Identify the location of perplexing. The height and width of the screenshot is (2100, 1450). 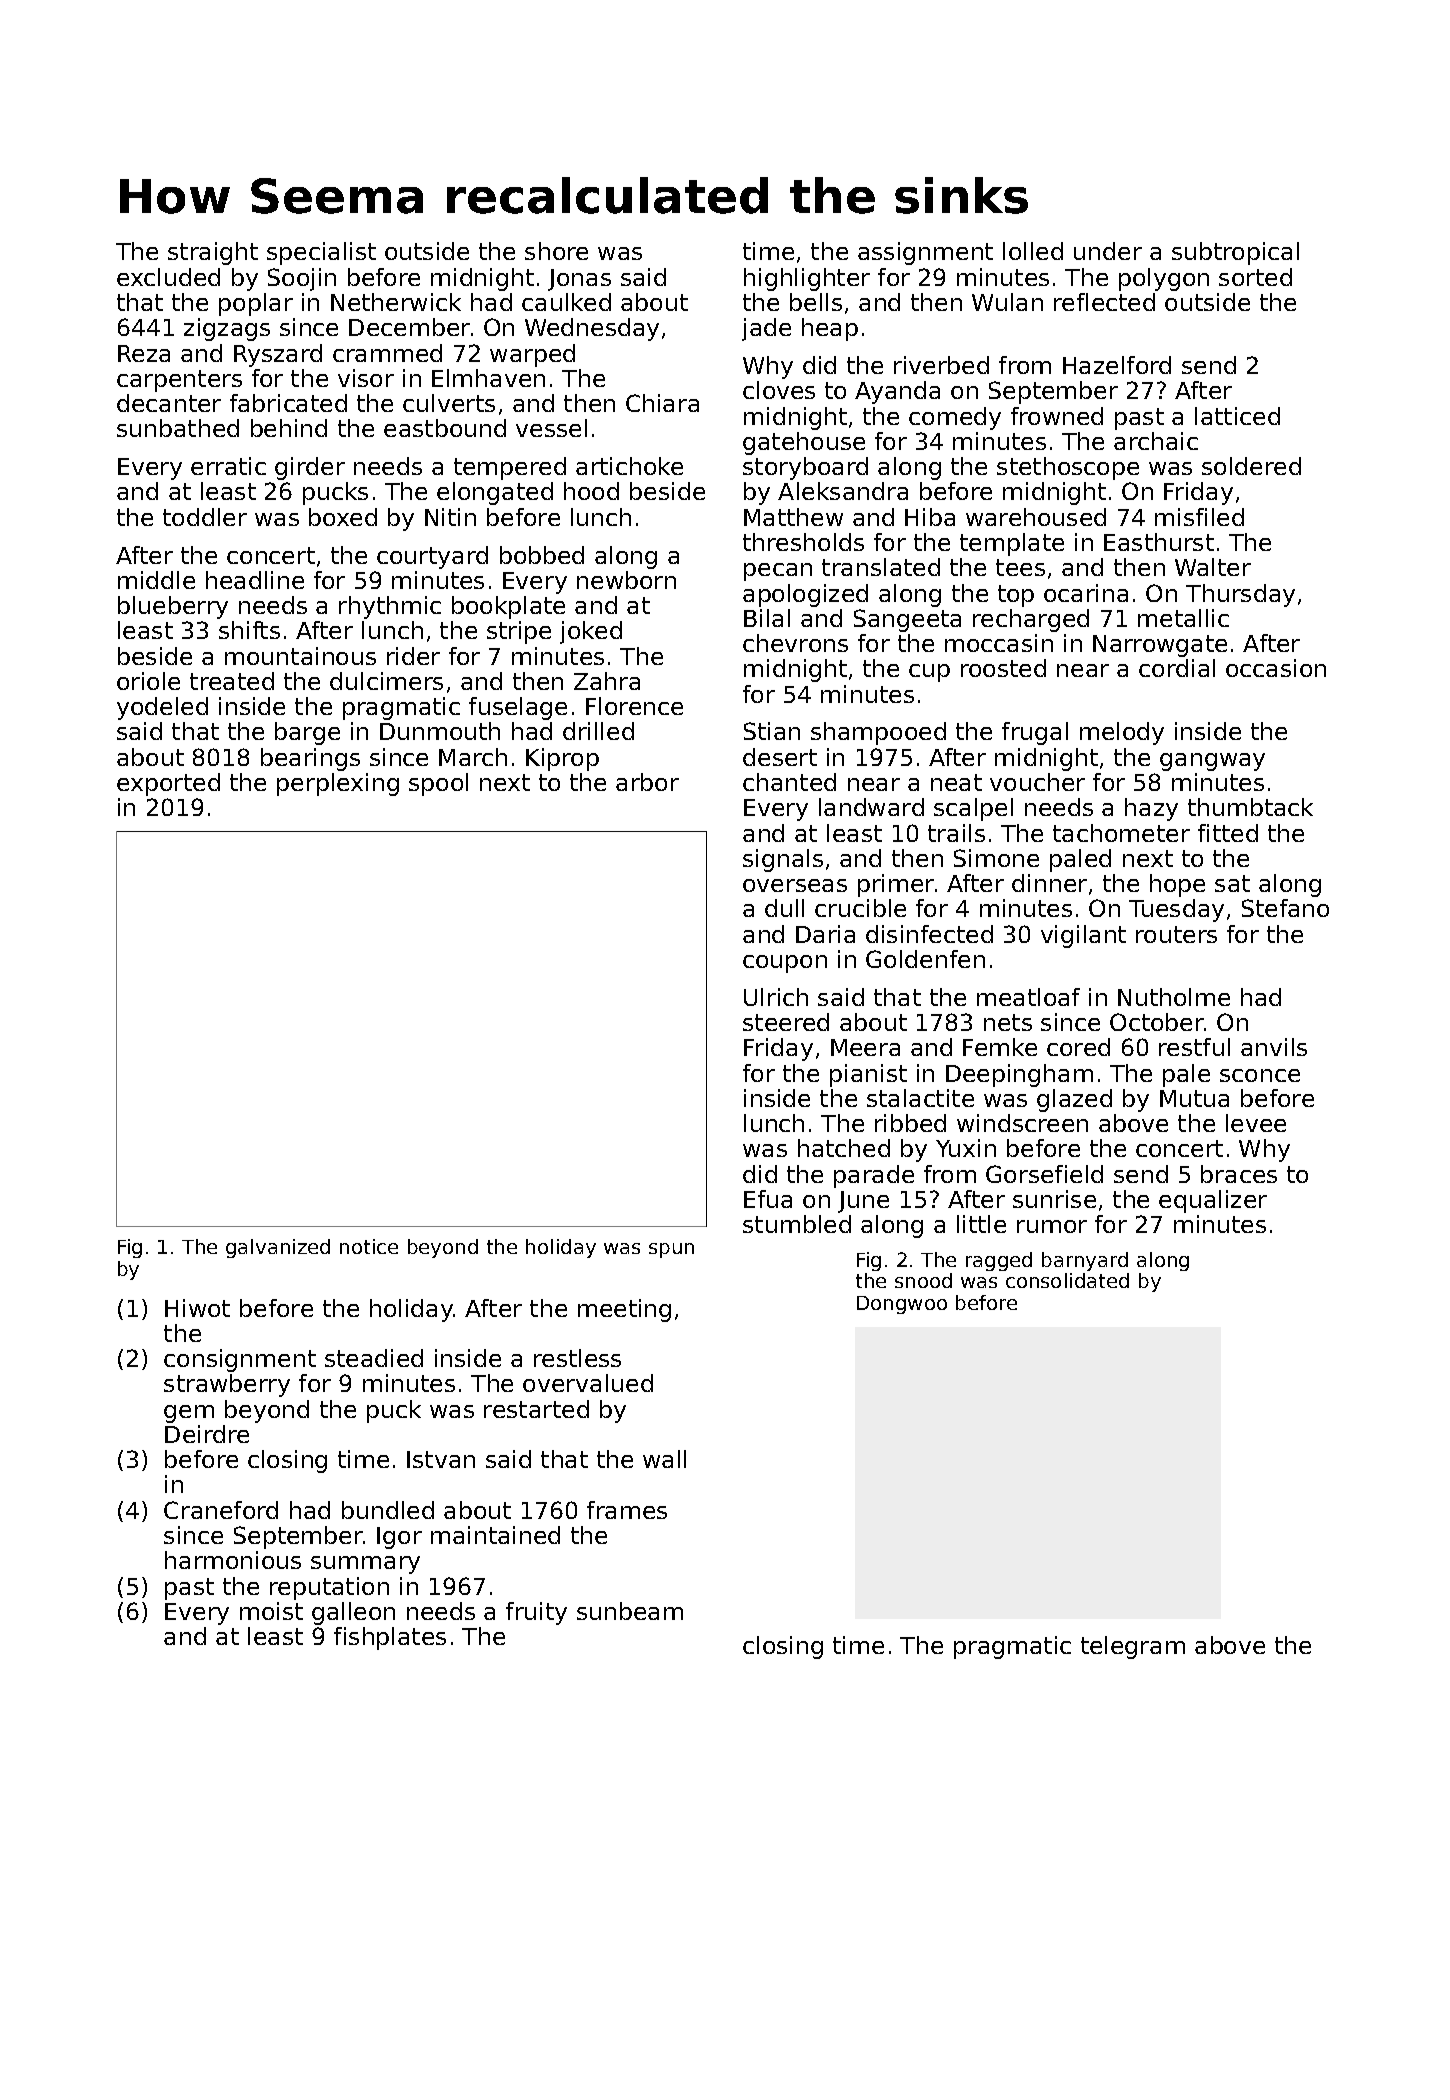
(338, 784).
